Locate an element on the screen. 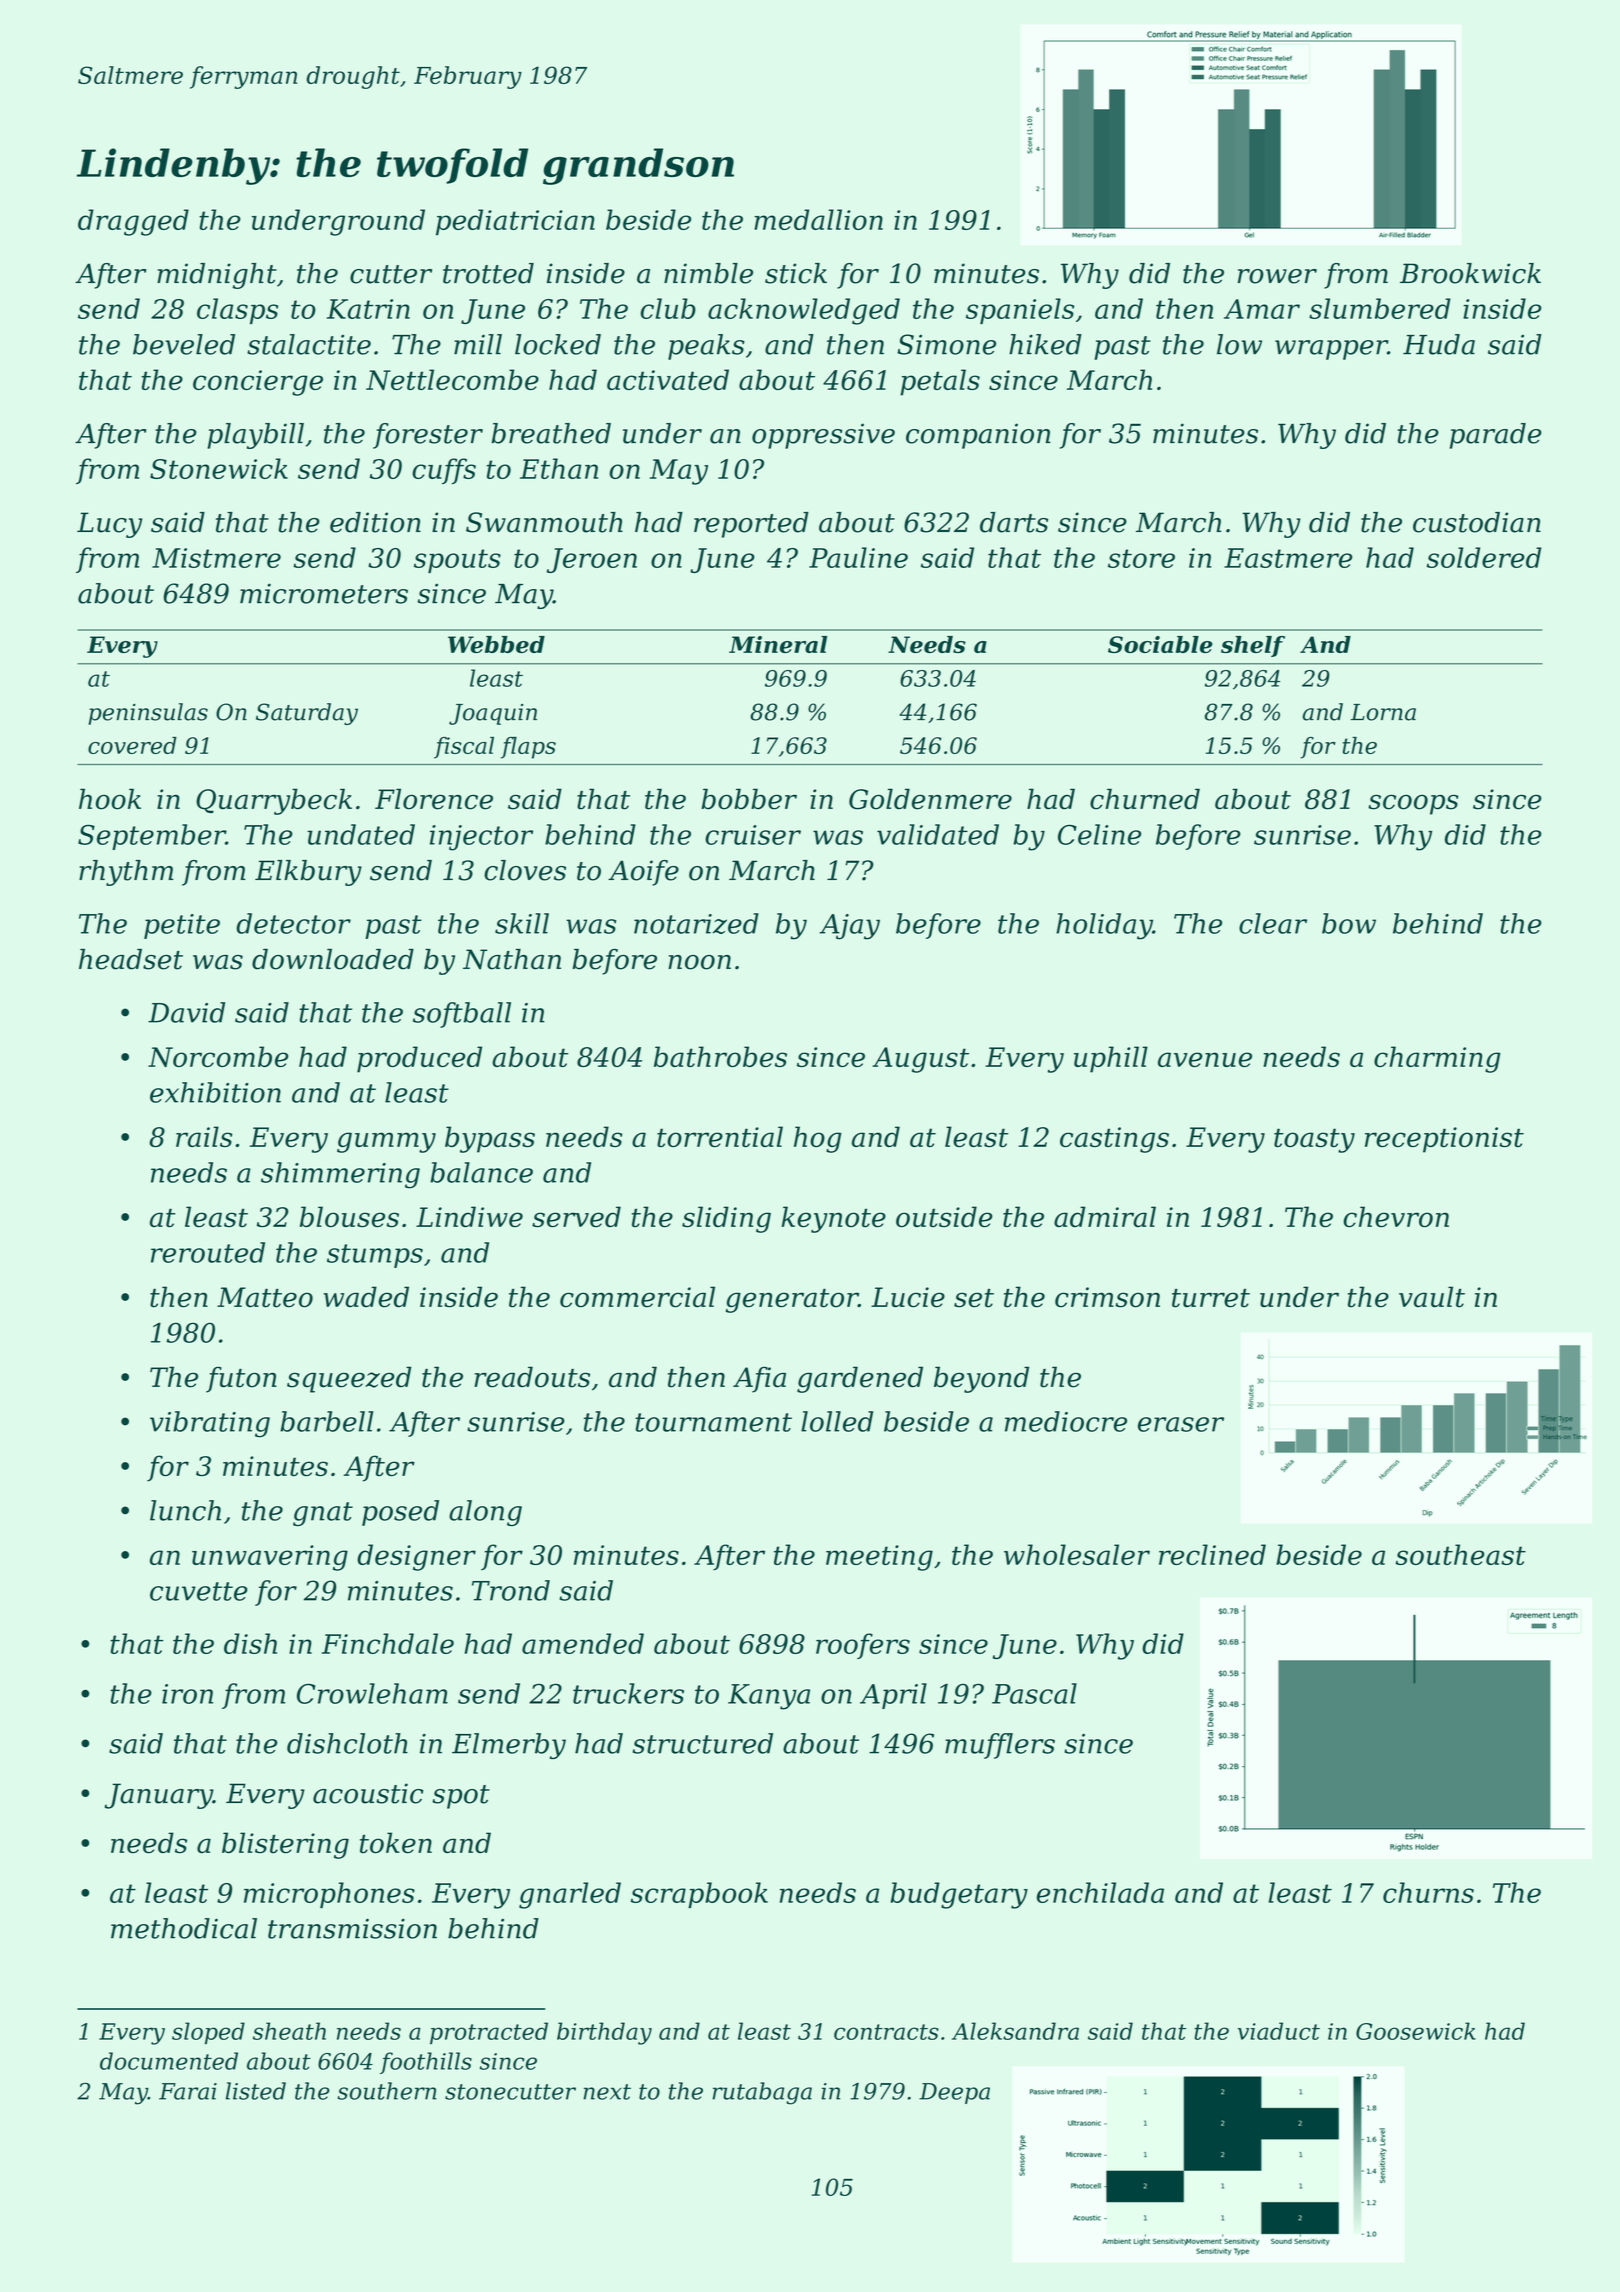 The width and height of the screenshot is (1620, 2292). wrapper is located at coordinates (1331, 350).
